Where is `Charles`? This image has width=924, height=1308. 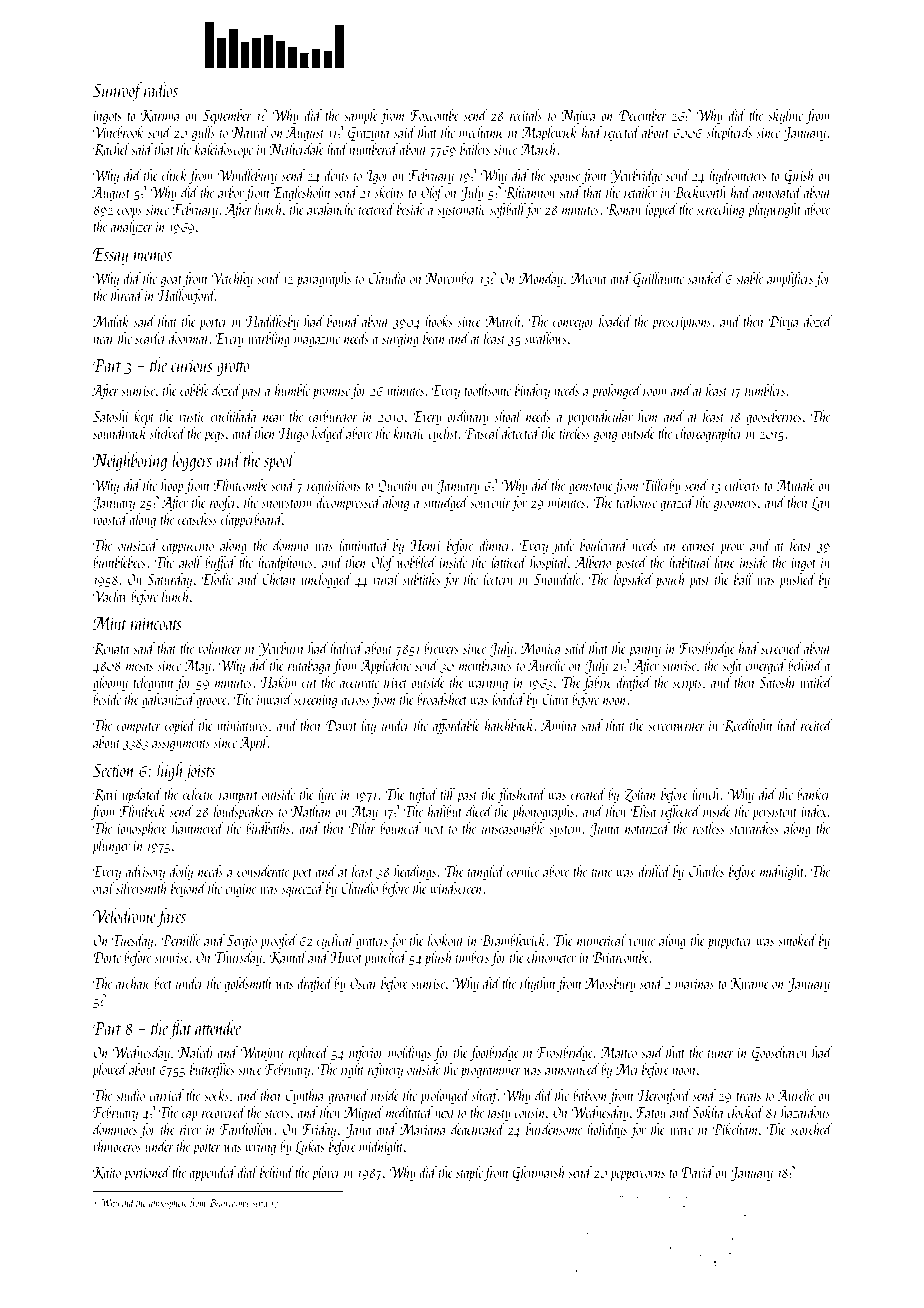 Charles is located at coordinates (706, 871).
